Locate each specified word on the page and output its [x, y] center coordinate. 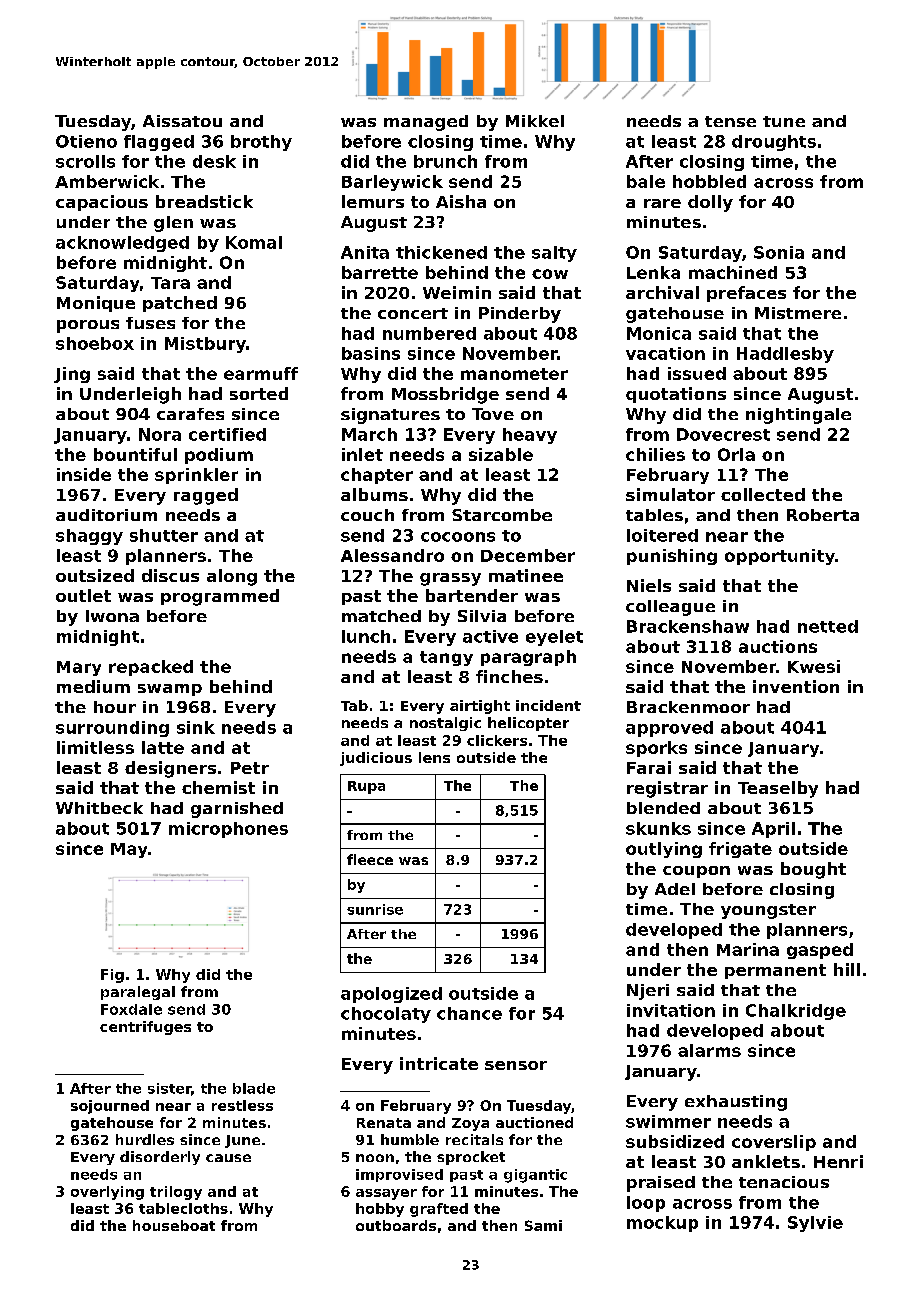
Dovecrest [723, 434]
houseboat [174, 1225]
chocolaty [386, 1015]
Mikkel [535, 121]
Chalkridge [796, 1012]
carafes [190, 414]
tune [784, 121]
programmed [220, 597]
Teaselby [778, 789]
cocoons [458, 537]
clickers [497, 740]
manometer [514, 374]
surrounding [112, 729]
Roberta [823, 515]
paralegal [138, 993]
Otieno [86, 141]
